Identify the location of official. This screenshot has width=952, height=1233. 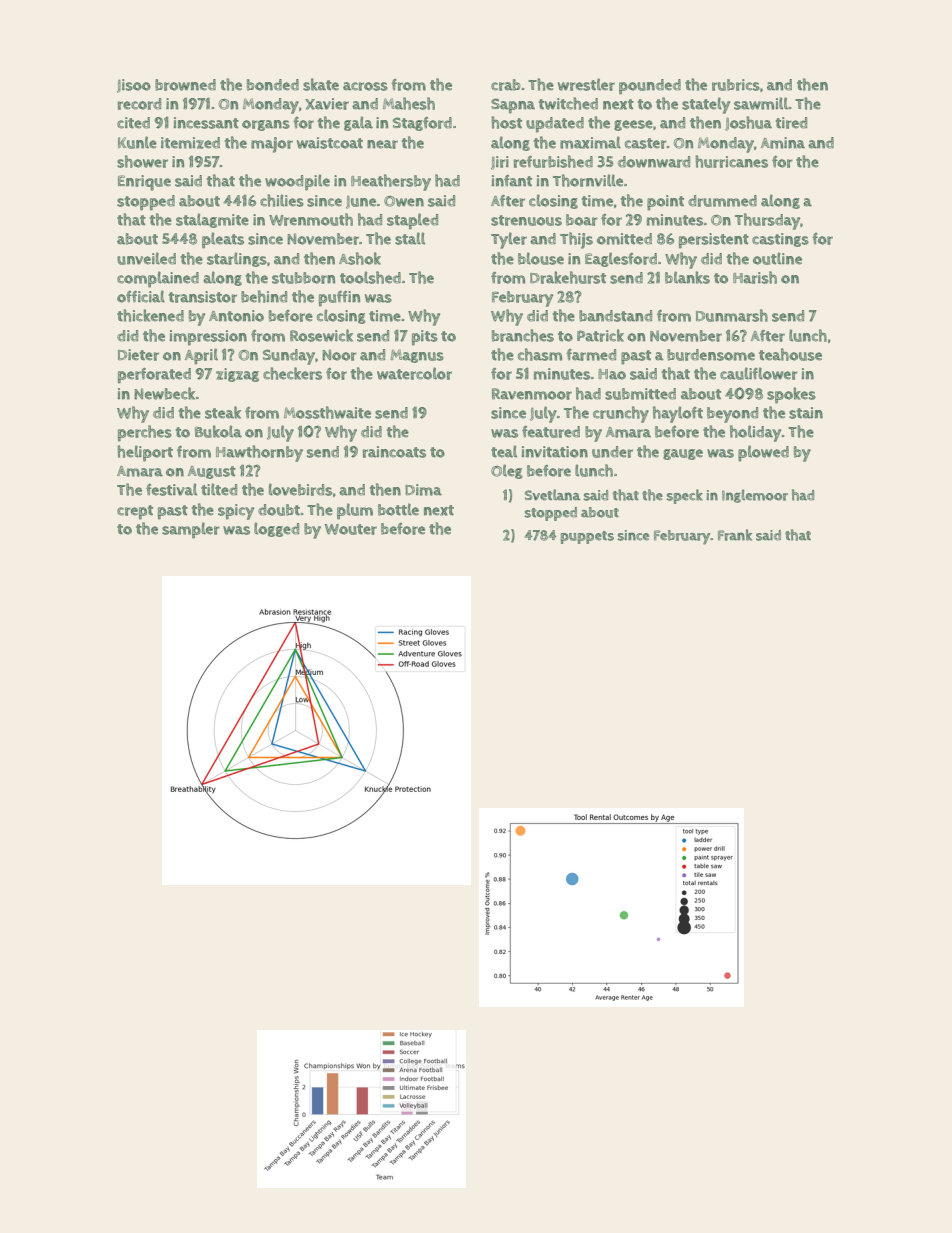
(141, 296).
